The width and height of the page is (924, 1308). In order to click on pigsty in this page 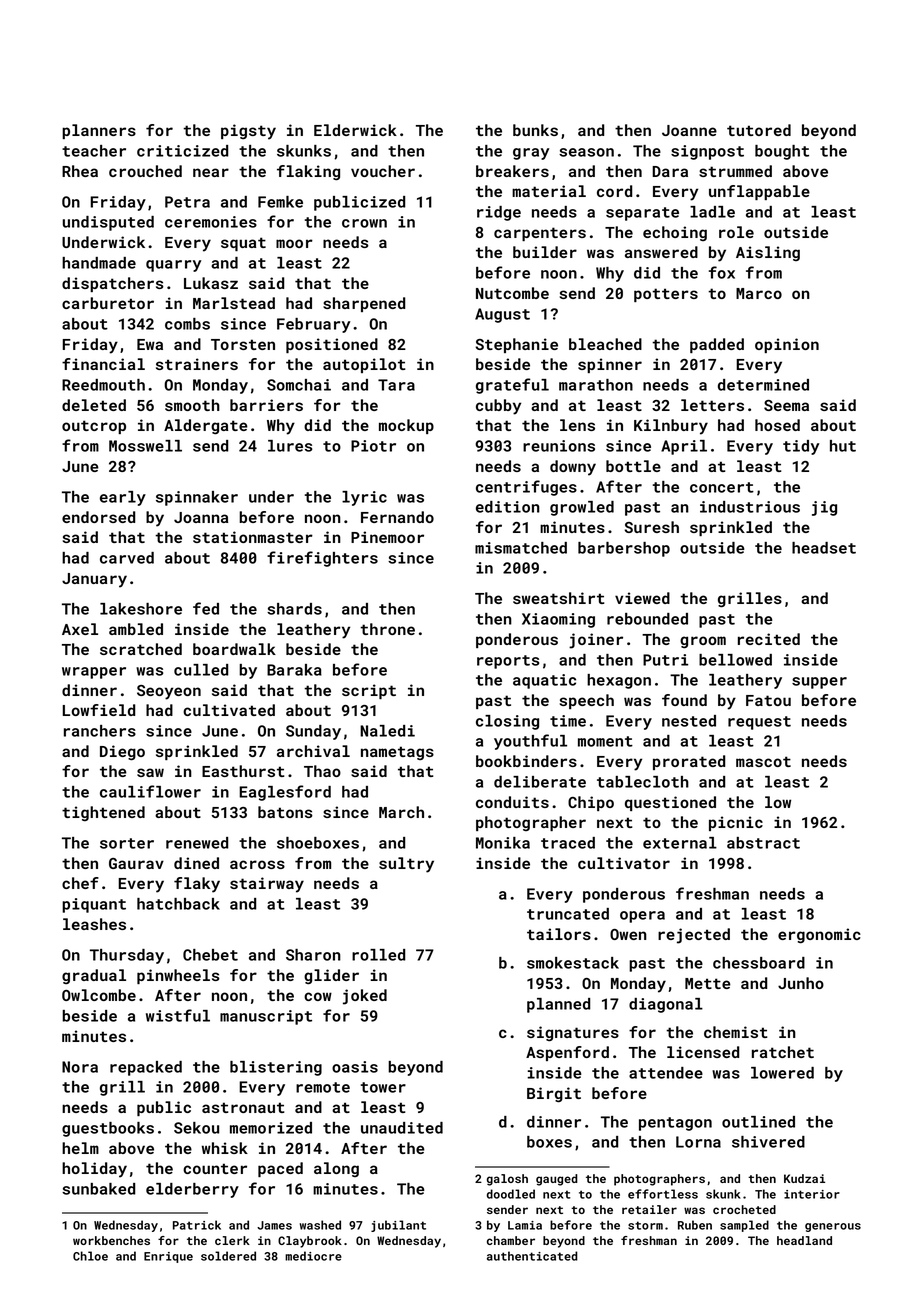, I will do `click(248, 132)`.
